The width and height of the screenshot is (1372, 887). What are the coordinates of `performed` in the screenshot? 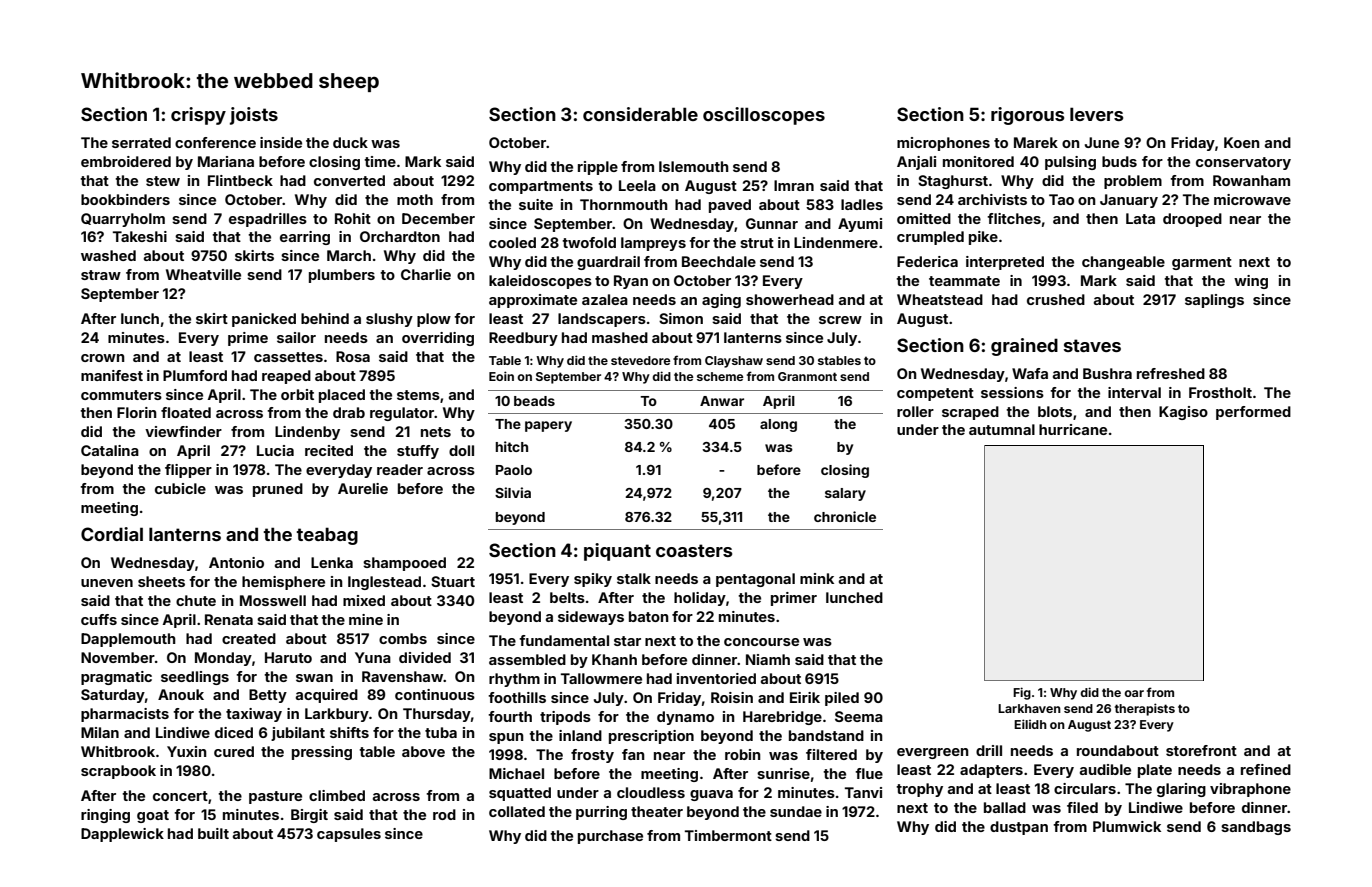 It's located at (1253, 413).
